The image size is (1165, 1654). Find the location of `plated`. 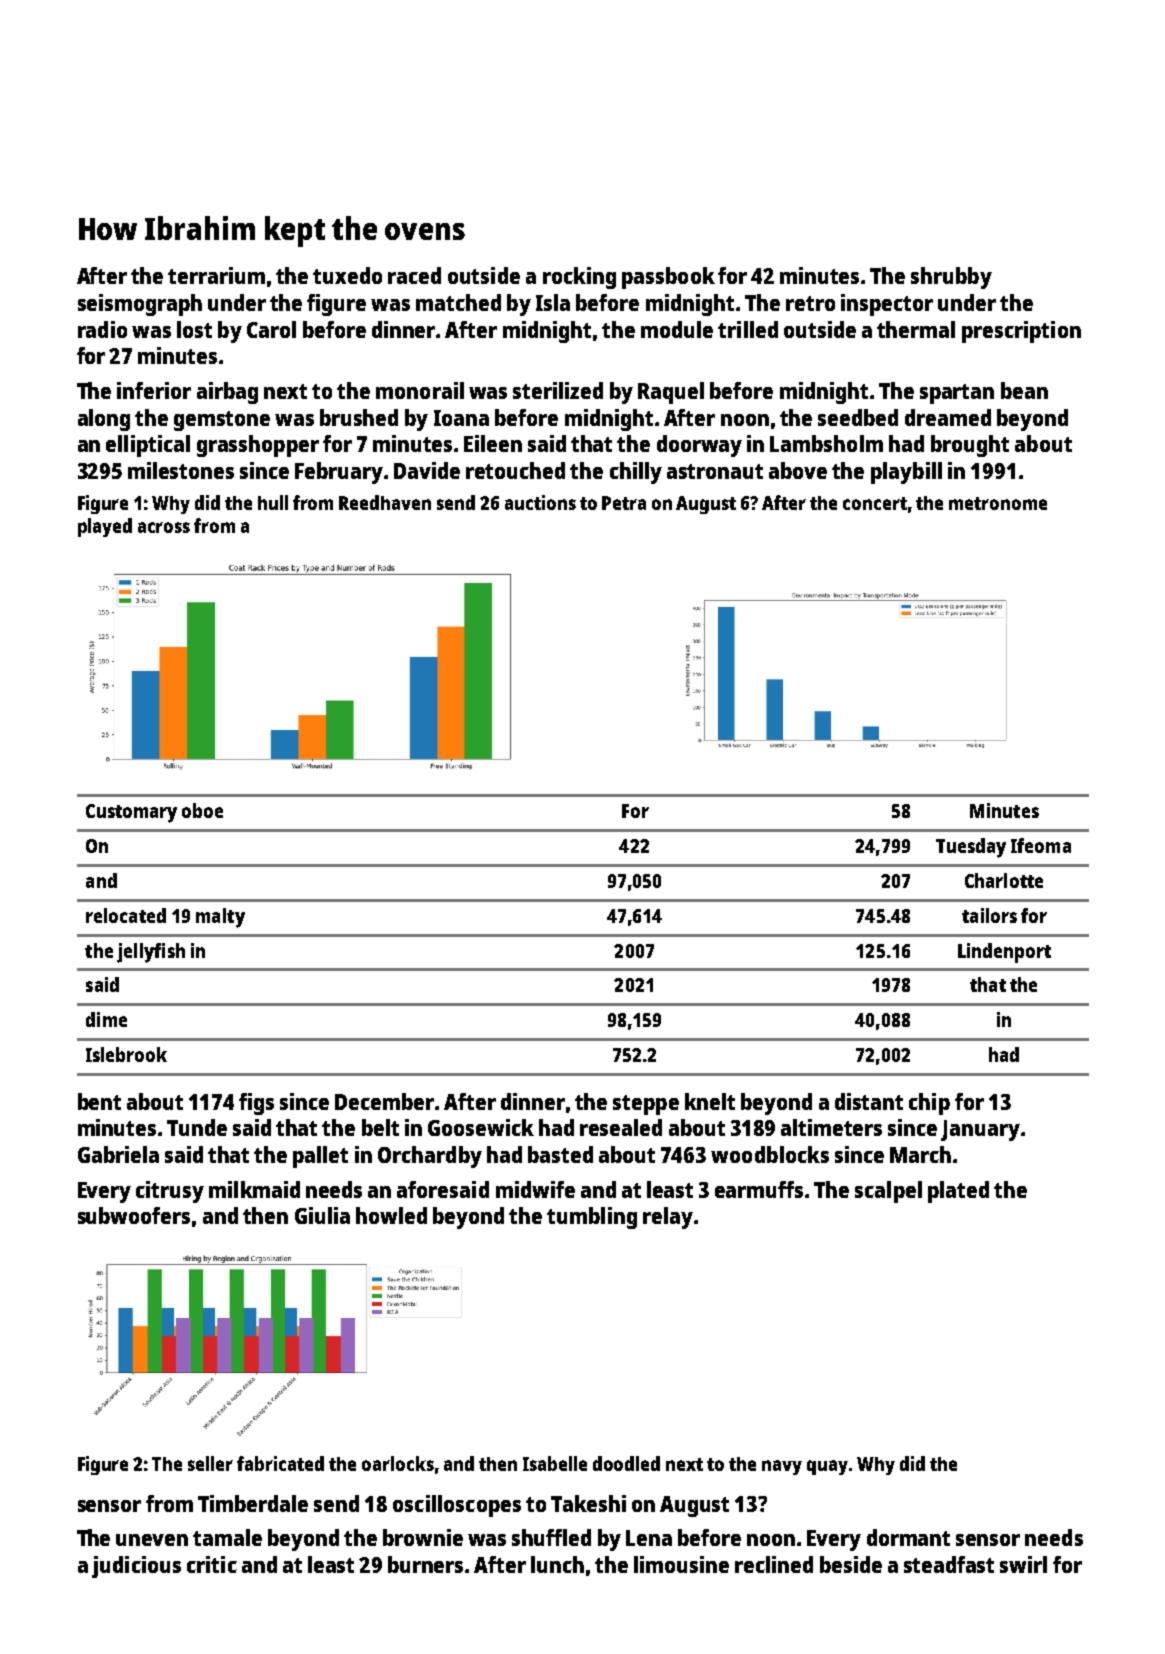

plated is located at coordinates (958, 1192).
